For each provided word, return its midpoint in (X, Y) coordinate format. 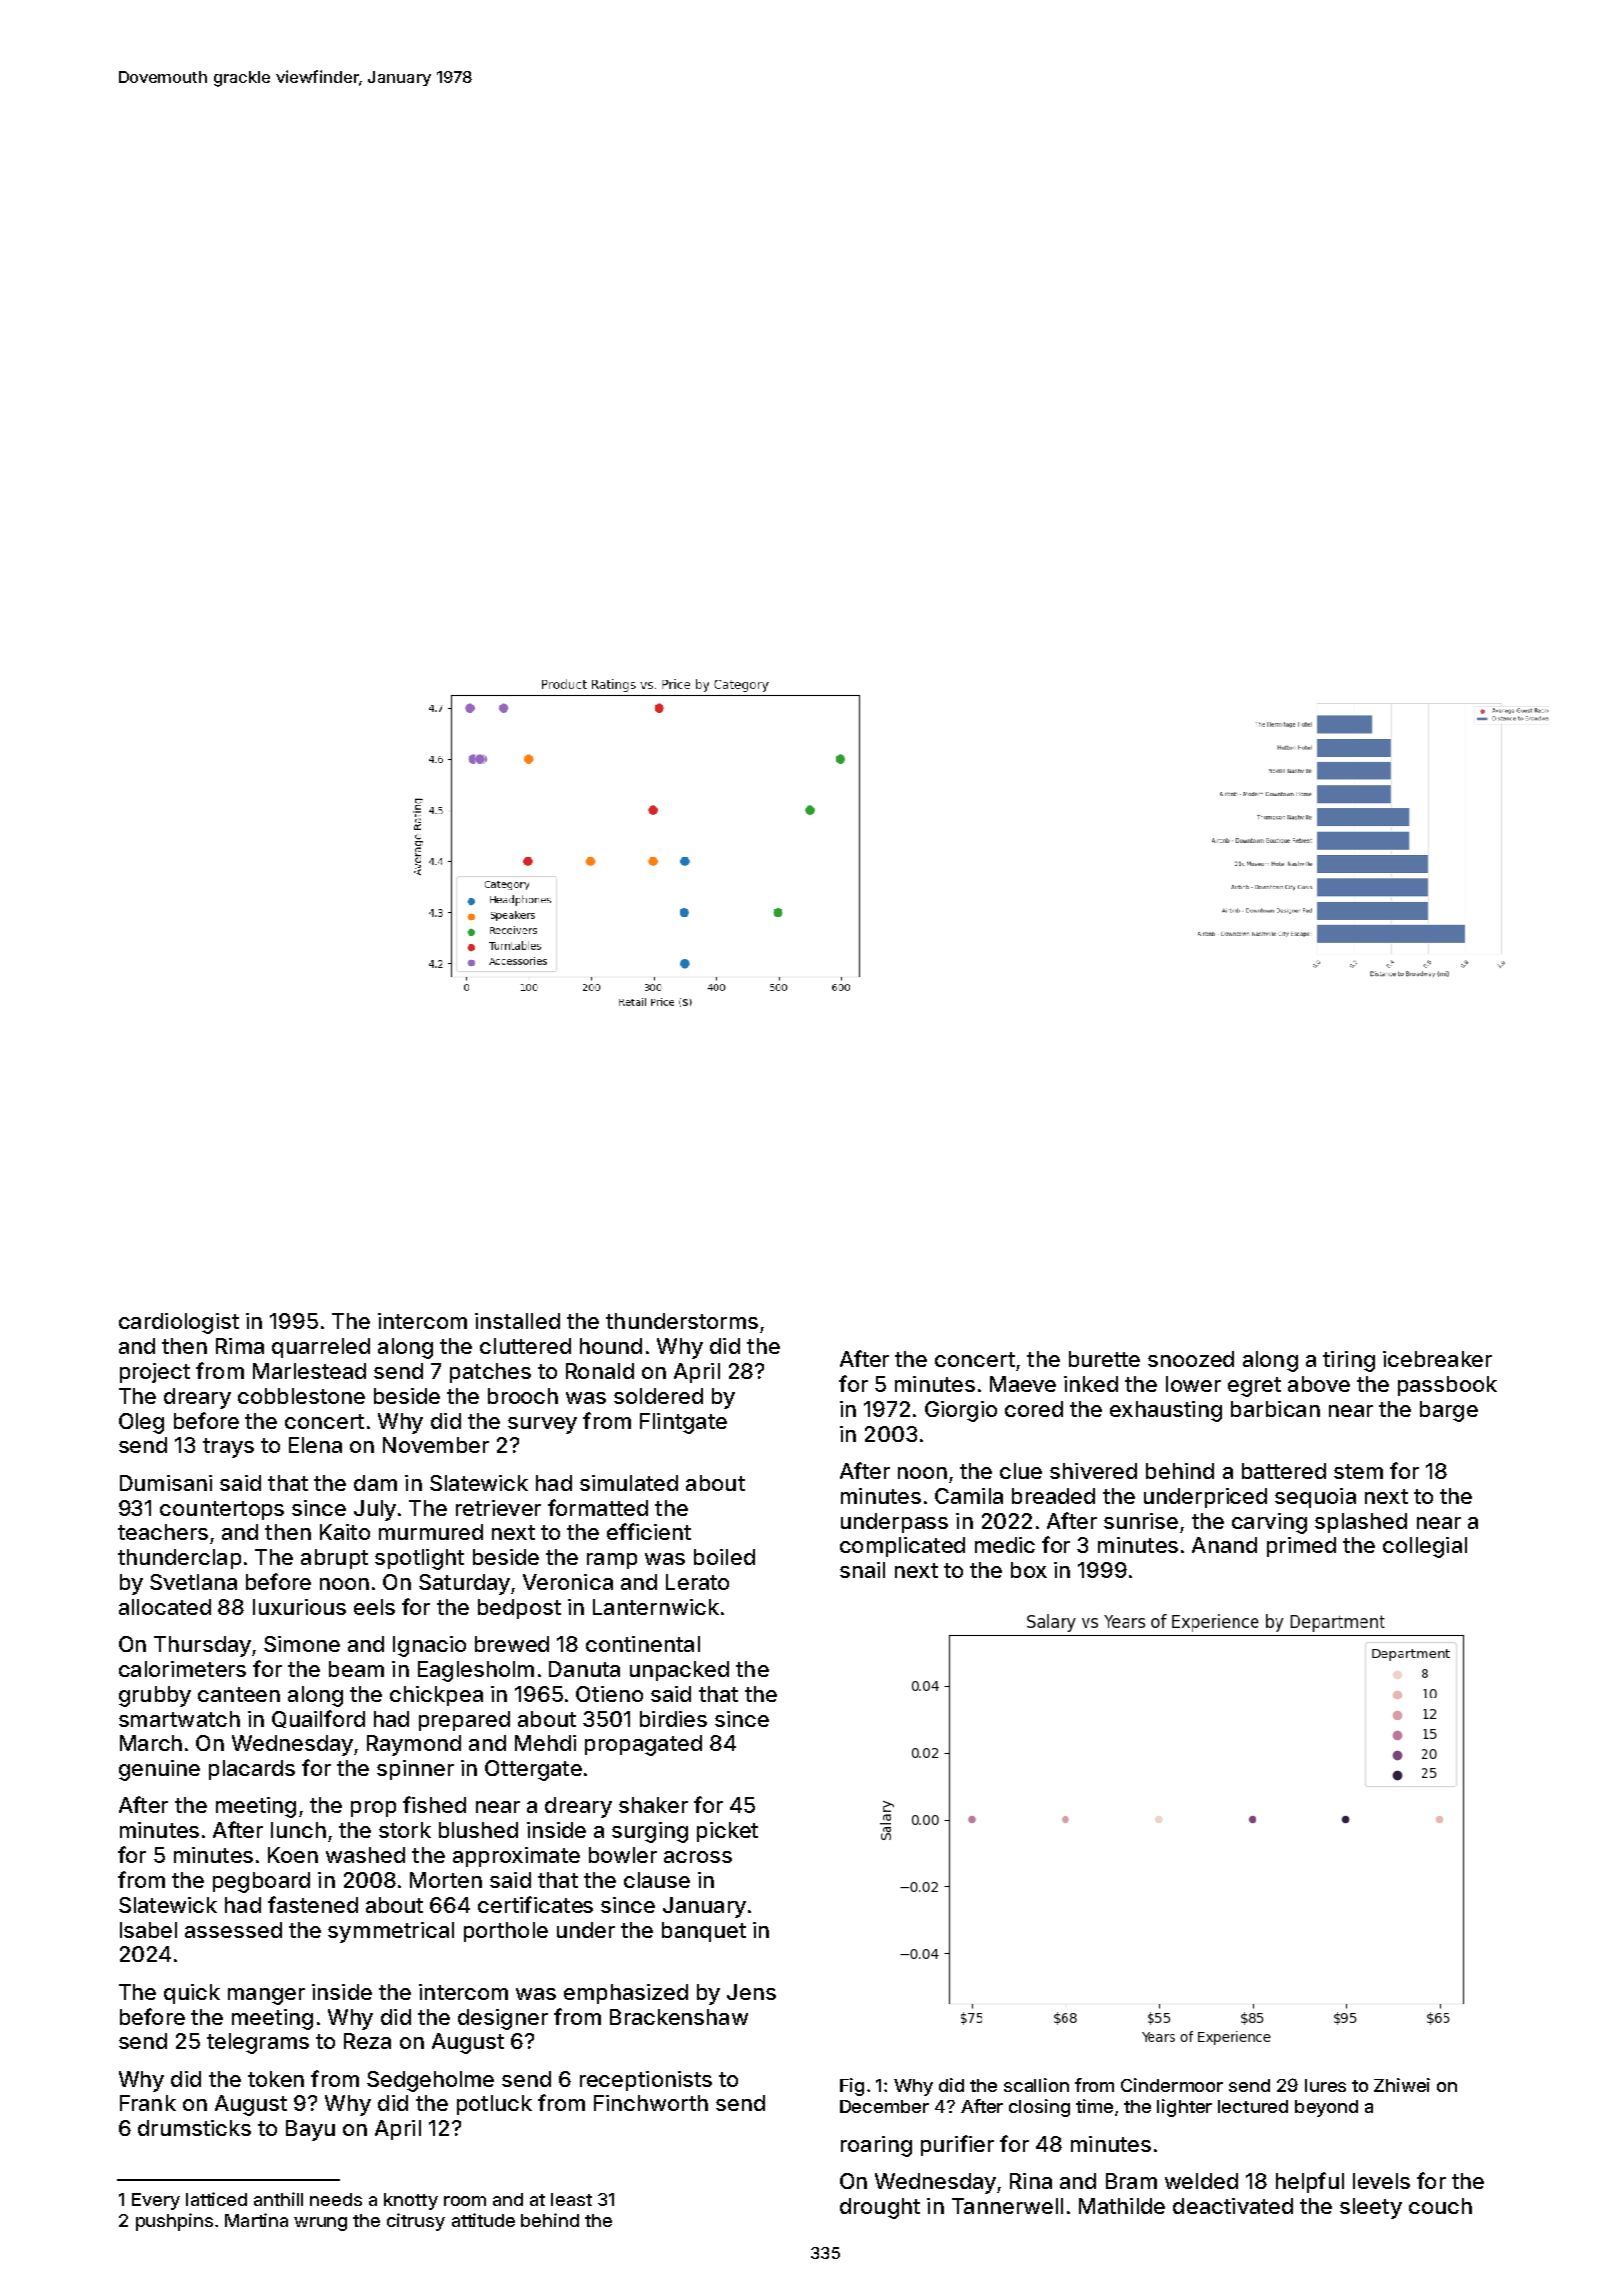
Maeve (1023, 1384)
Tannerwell (1007, 2206)
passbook (1447, 1386)
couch (1440, 2206)
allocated (165, 1607)
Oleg (141, 1423)
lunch (298, 1830)
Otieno (609, 1694)
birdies (673, 1719)
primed (1301, 1547)
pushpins (174, 2222)
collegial (1425, 1547)
